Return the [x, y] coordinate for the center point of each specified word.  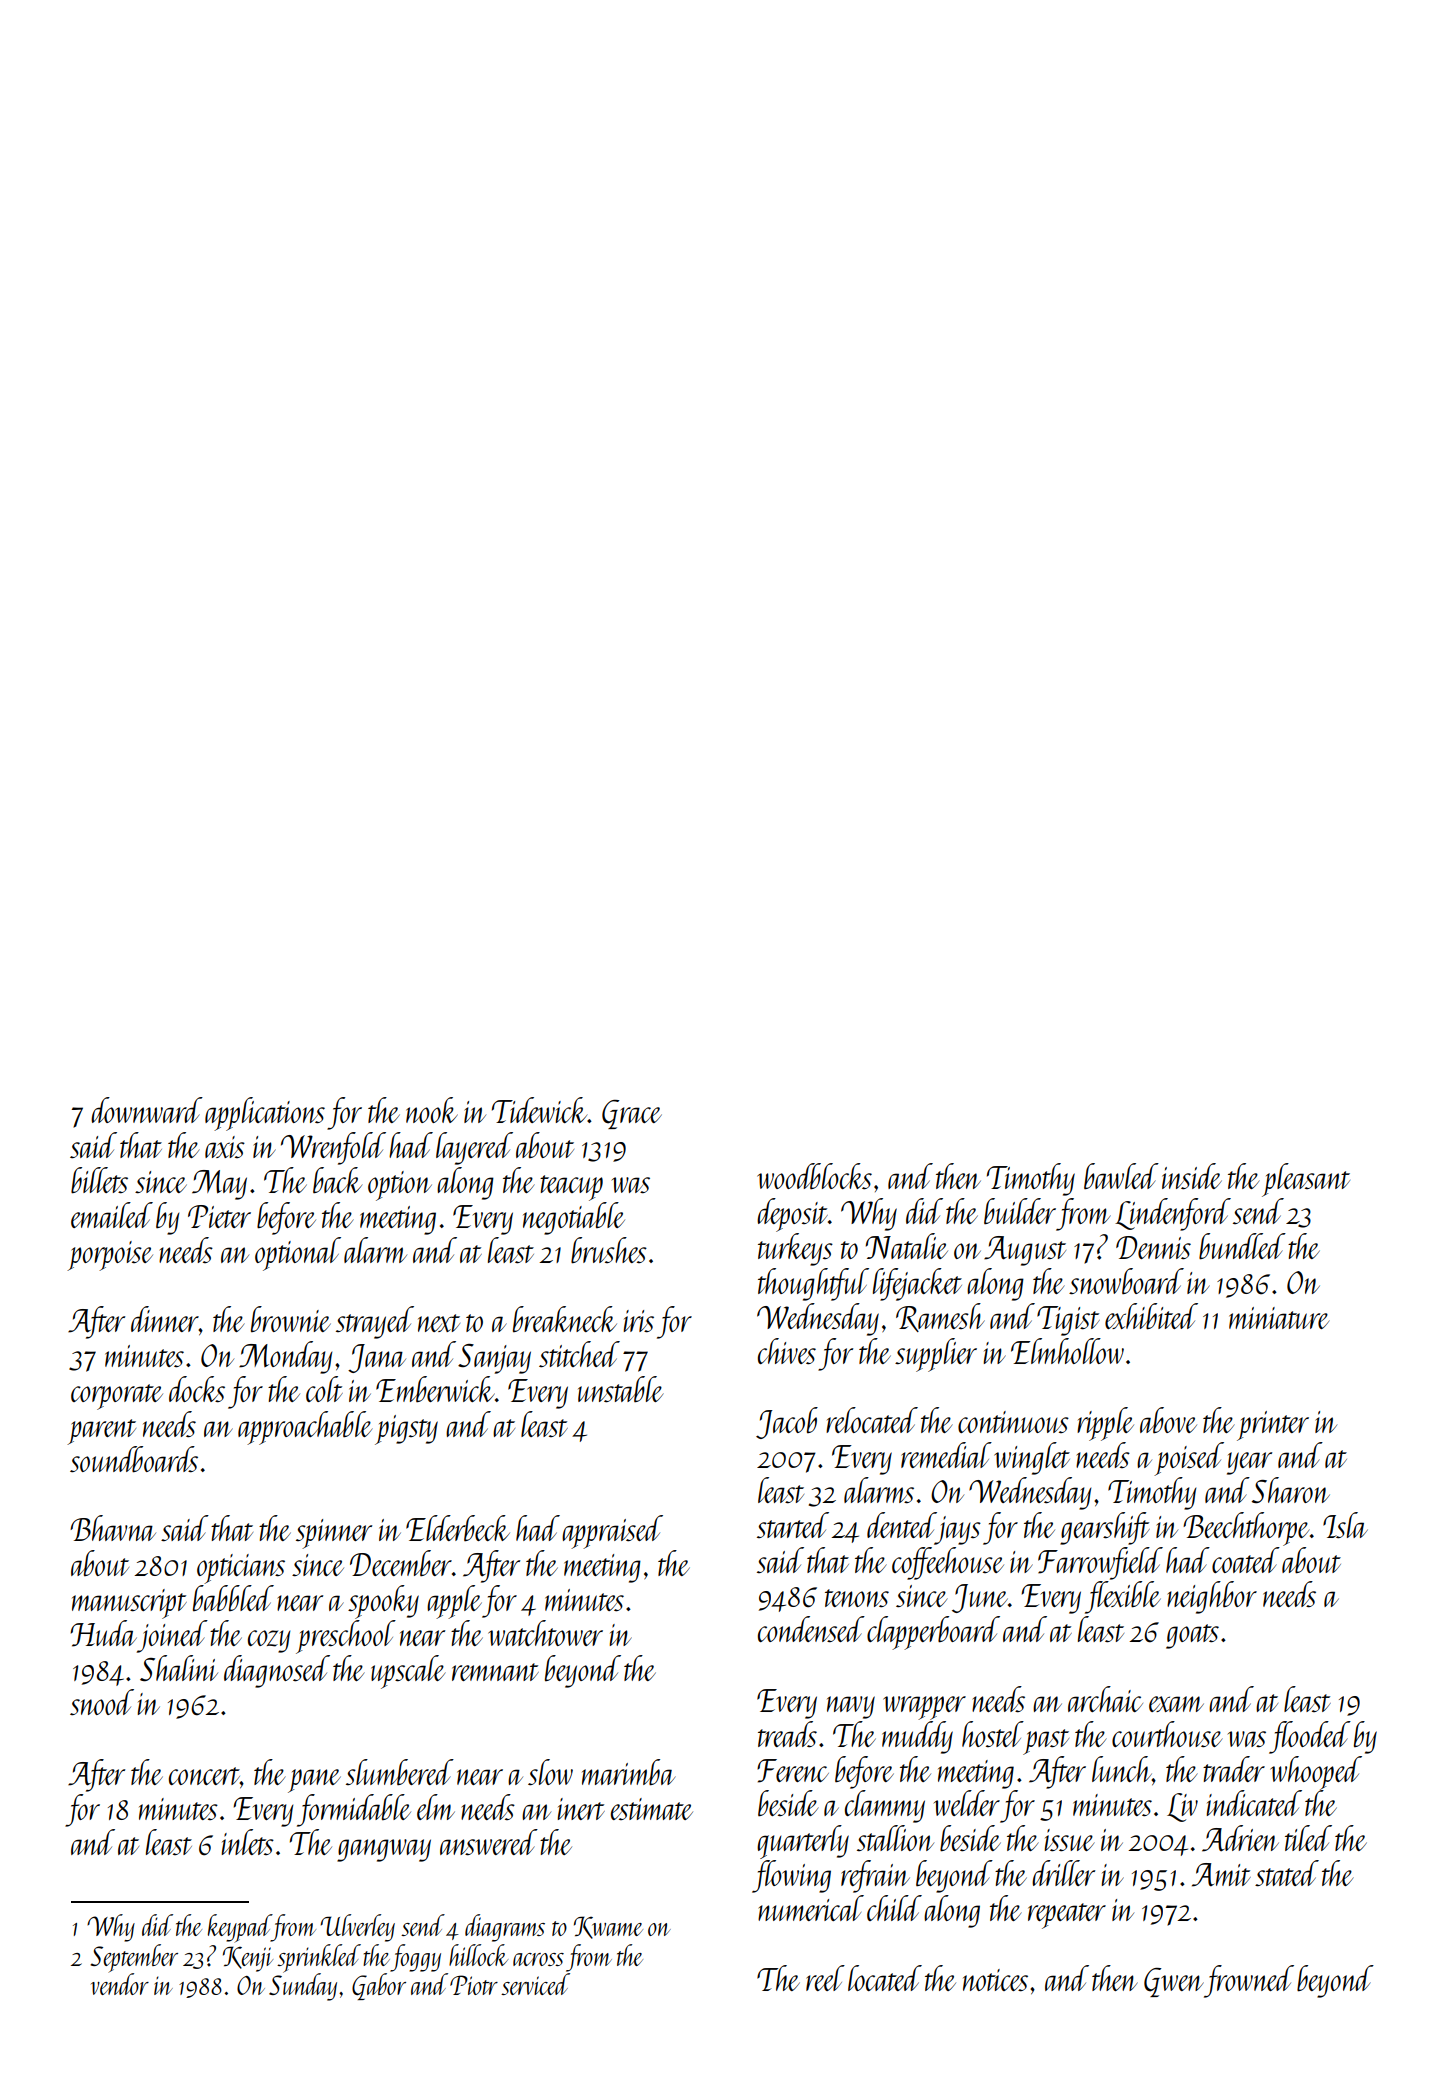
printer [1273, 1426]
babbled [233, 1598]
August [1025, 1251]
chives [787, 1351]
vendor [120, 1984]
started [793, 1525]
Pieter [219, 1216]
